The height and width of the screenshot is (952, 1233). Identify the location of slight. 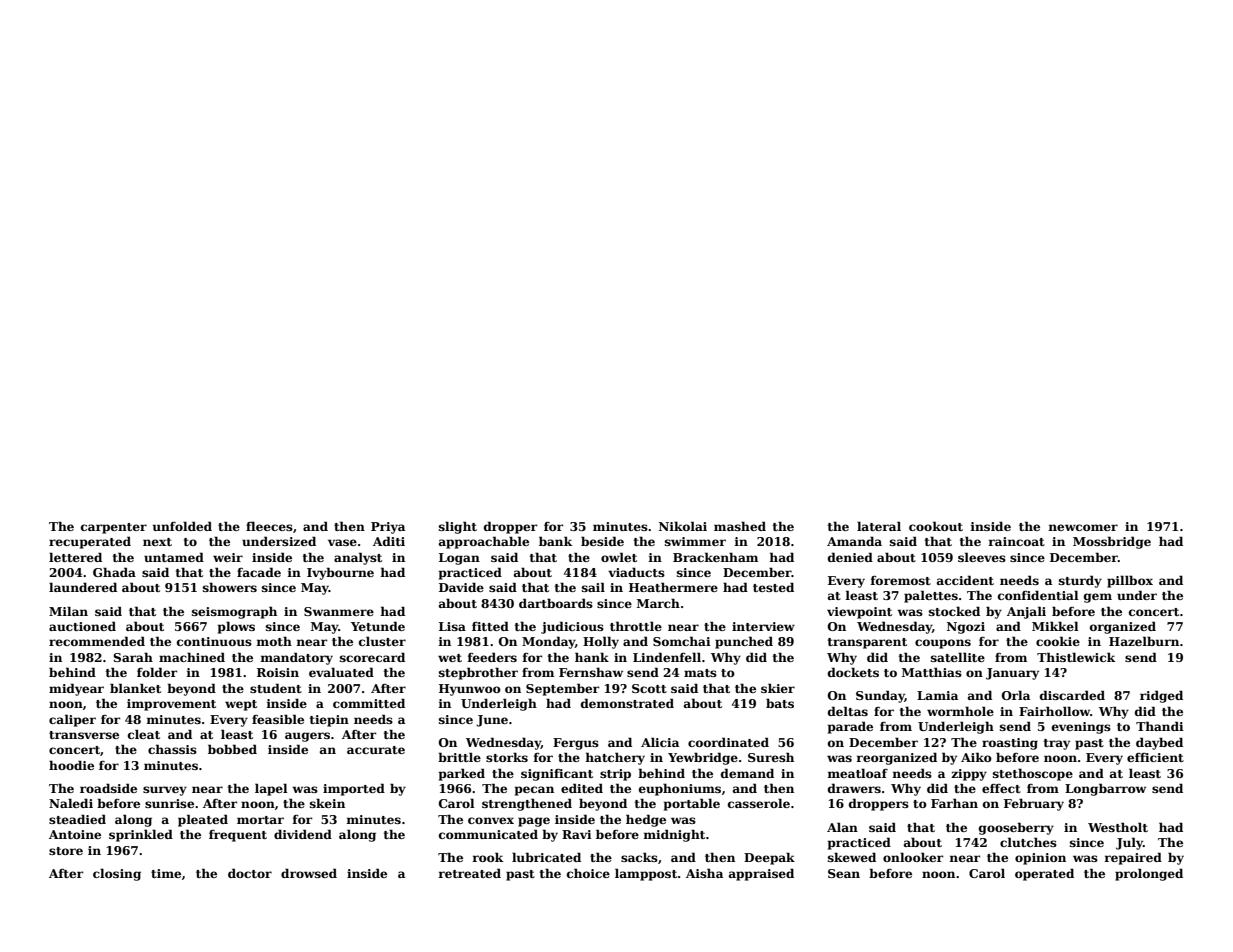
(458, 527).
